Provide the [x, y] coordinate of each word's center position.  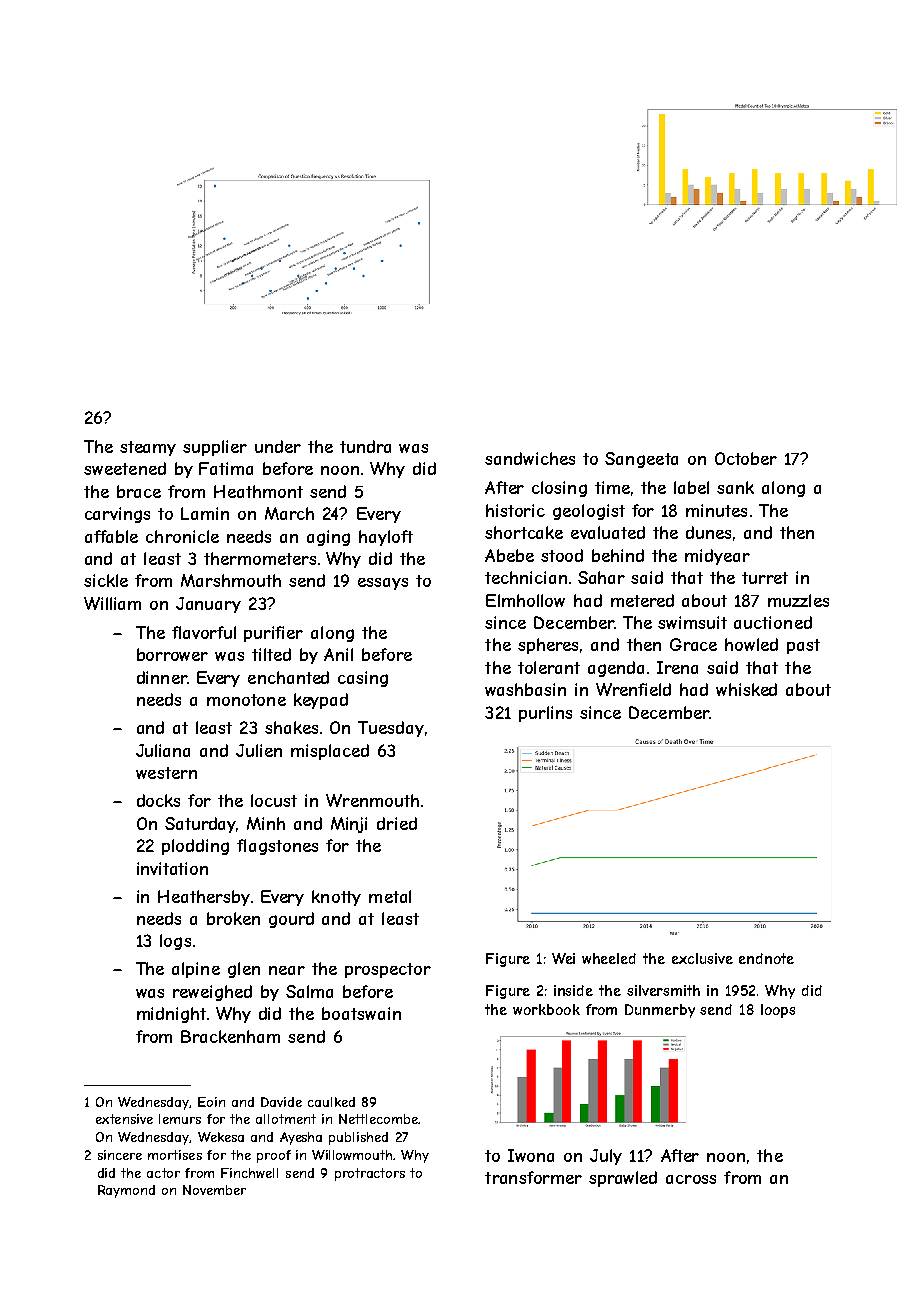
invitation [172, 868]
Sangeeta [641, 460]
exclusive [702, 958]
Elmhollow [525, 600]
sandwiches [530, 458]
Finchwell [249, 1173]
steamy [148, 448]
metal [390, 896]
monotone [246, 700]
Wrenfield [633, 689]
